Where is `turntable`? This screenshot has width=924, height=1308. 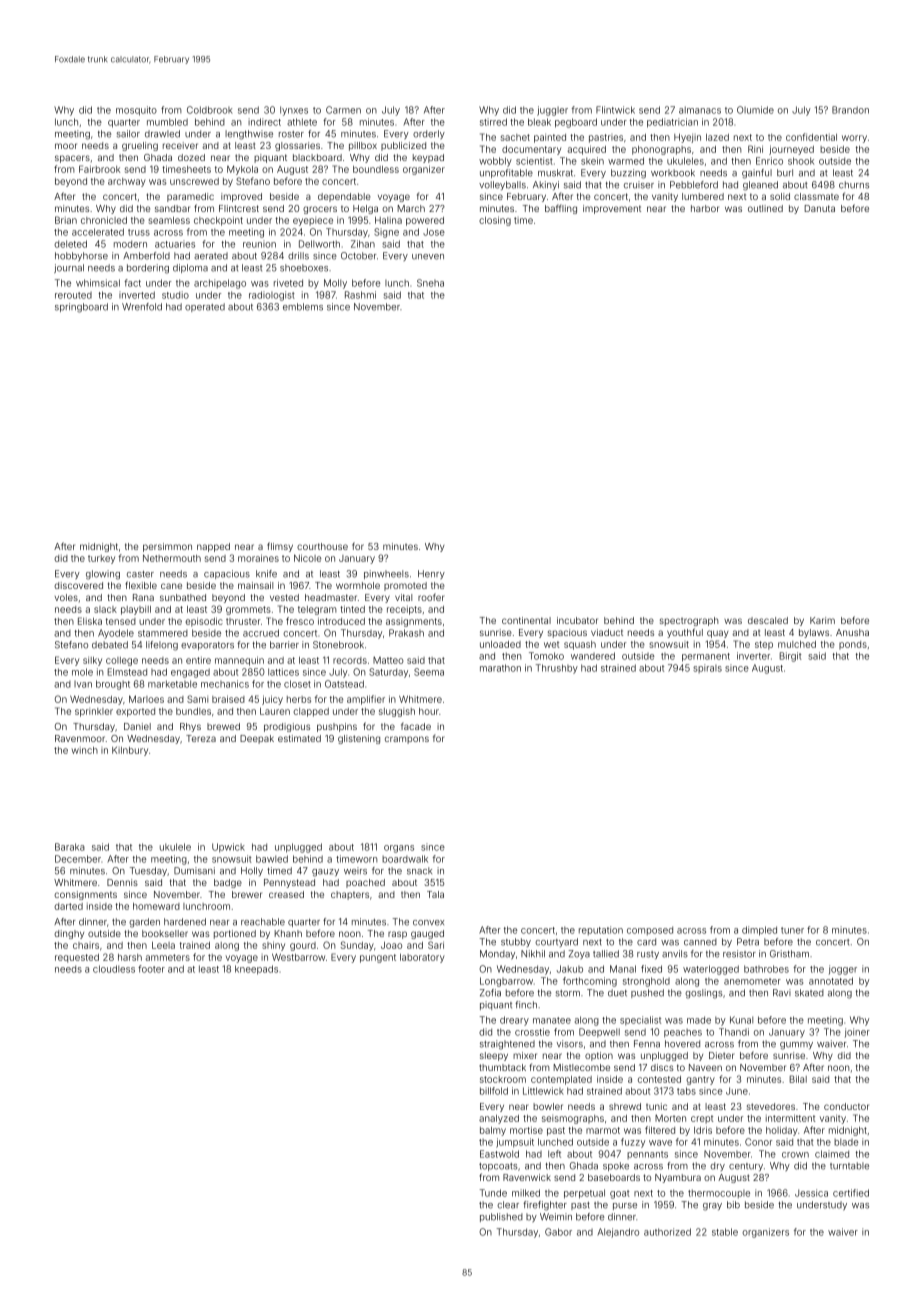 turntable is located at coordinates (849, 1166).
